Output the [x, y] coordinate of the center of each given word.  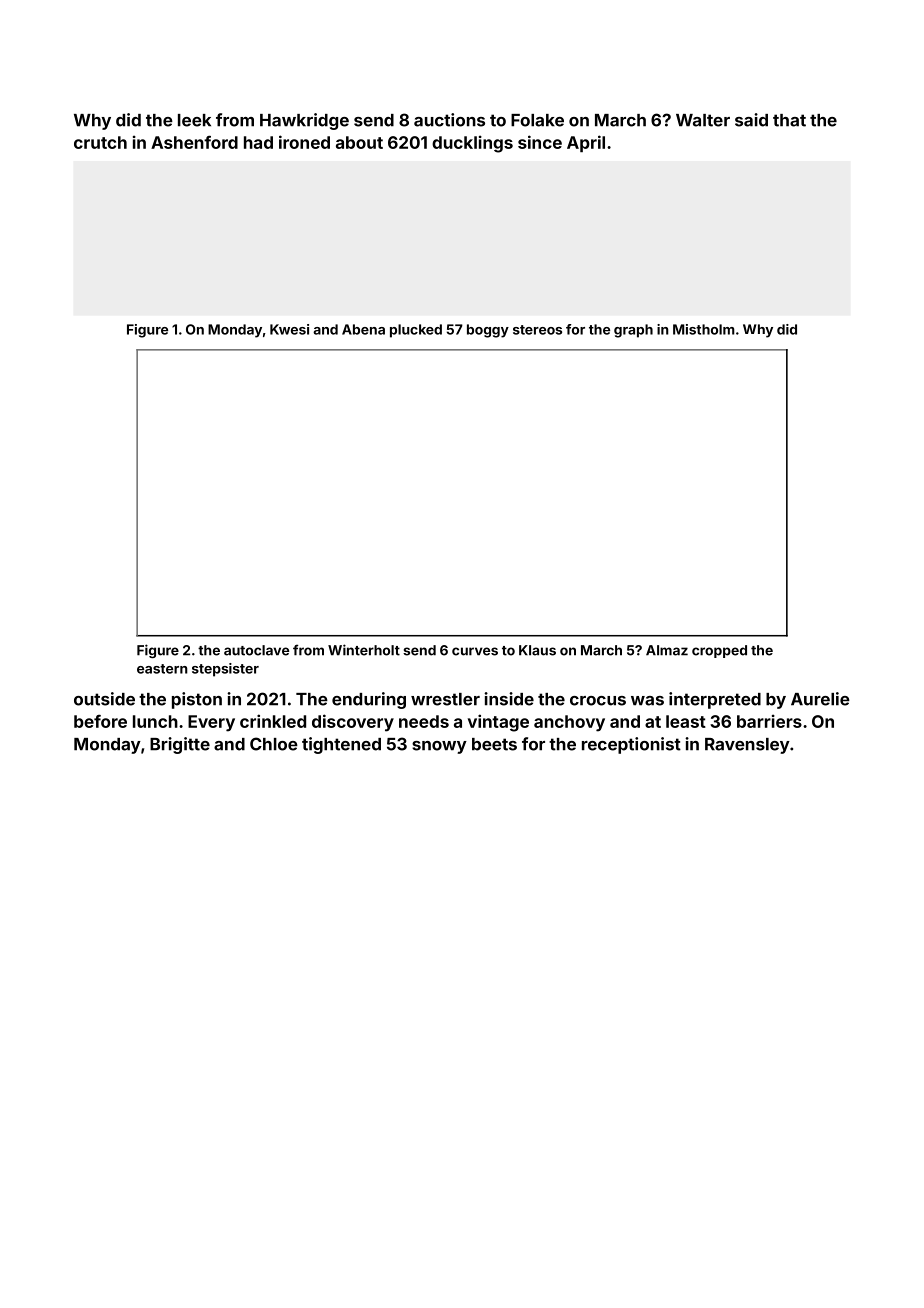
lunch [155, 721]
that [789, 120]
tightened [341, 745]
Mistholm [704, 329]
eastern [162, 669]
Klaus [537, 650]
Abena [363, 329]
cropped [719, 651]
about [359, 142]
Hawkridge [304, 121]
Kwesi [289, 329]
